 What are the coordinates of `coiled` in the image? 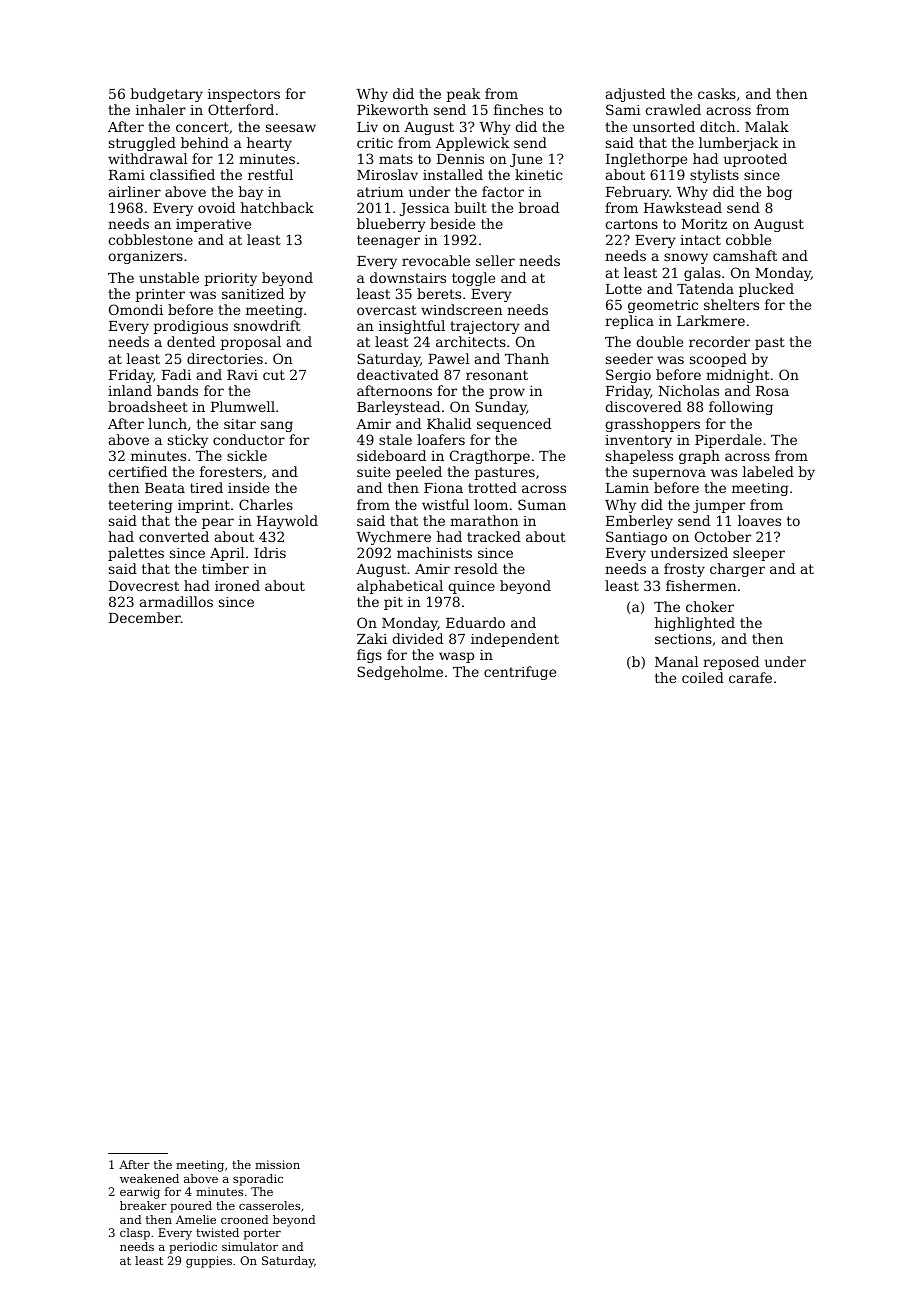 It's located at (703, 677).
